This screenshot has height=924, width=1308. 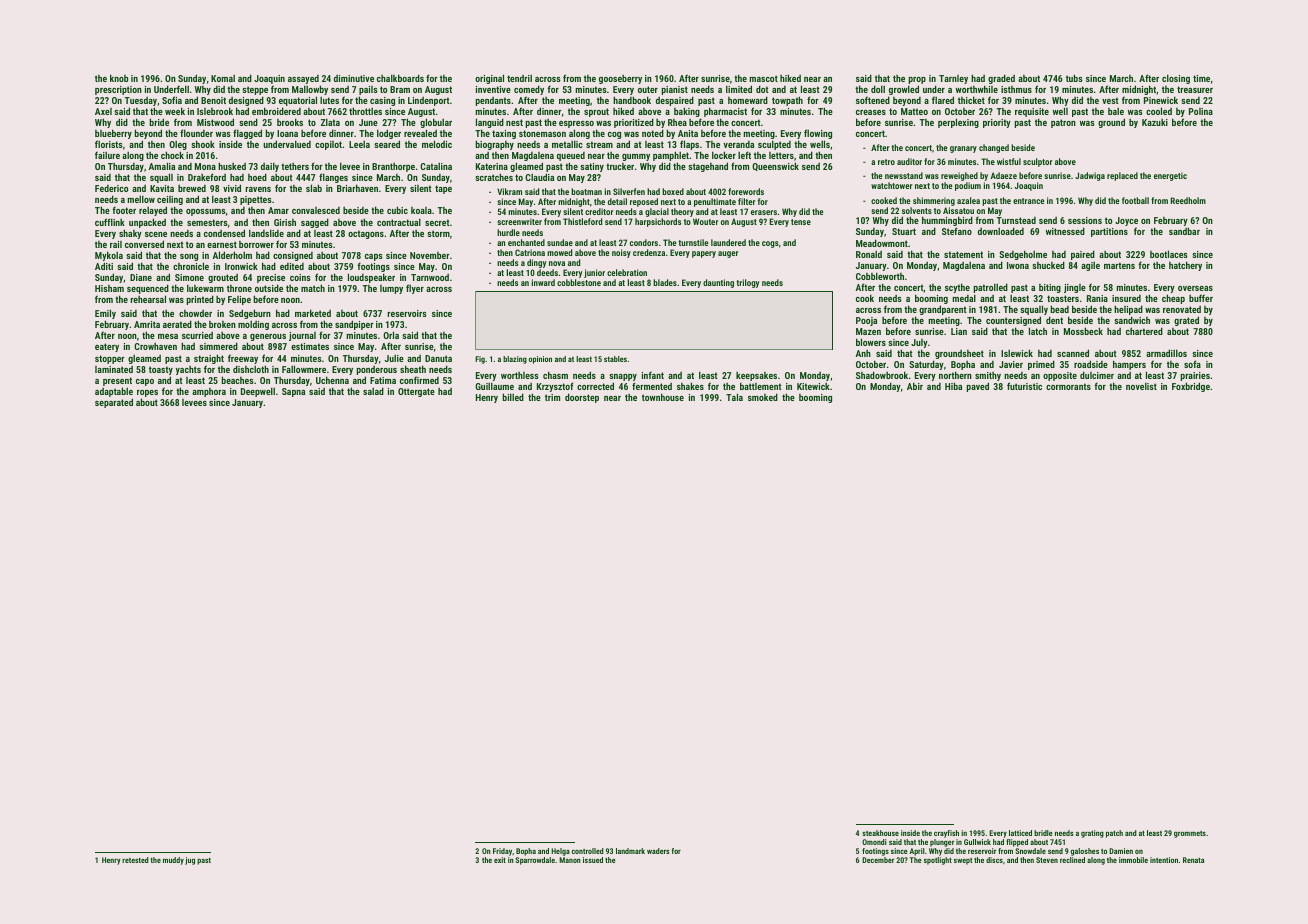 What do you see at coordinates (763, 397) in the screenshot?
I see `smoked` at bounding box center [763, 397].
